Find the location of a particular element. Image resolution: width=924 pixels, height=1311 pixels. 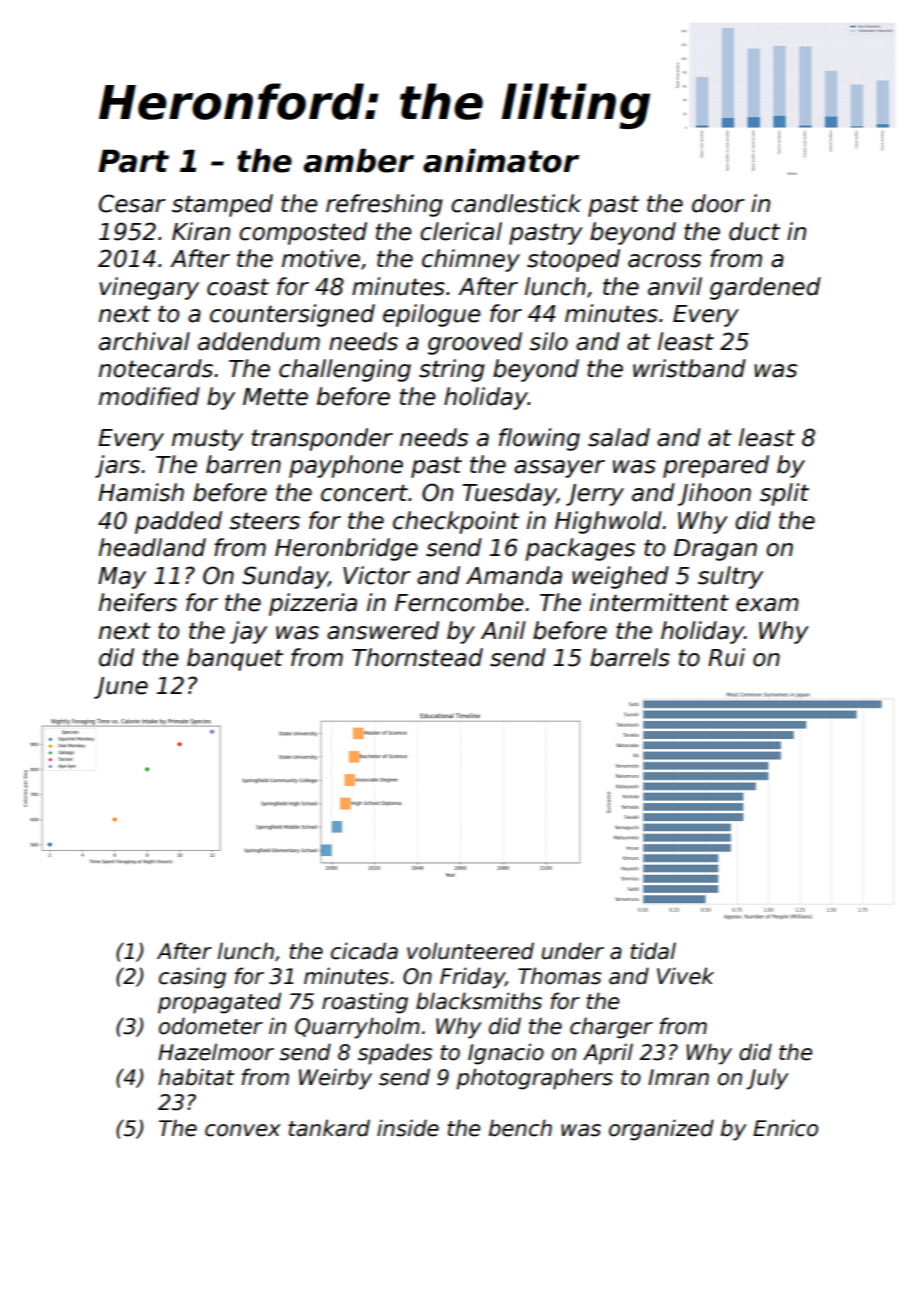

Part is located at coordinates (133, 161).
